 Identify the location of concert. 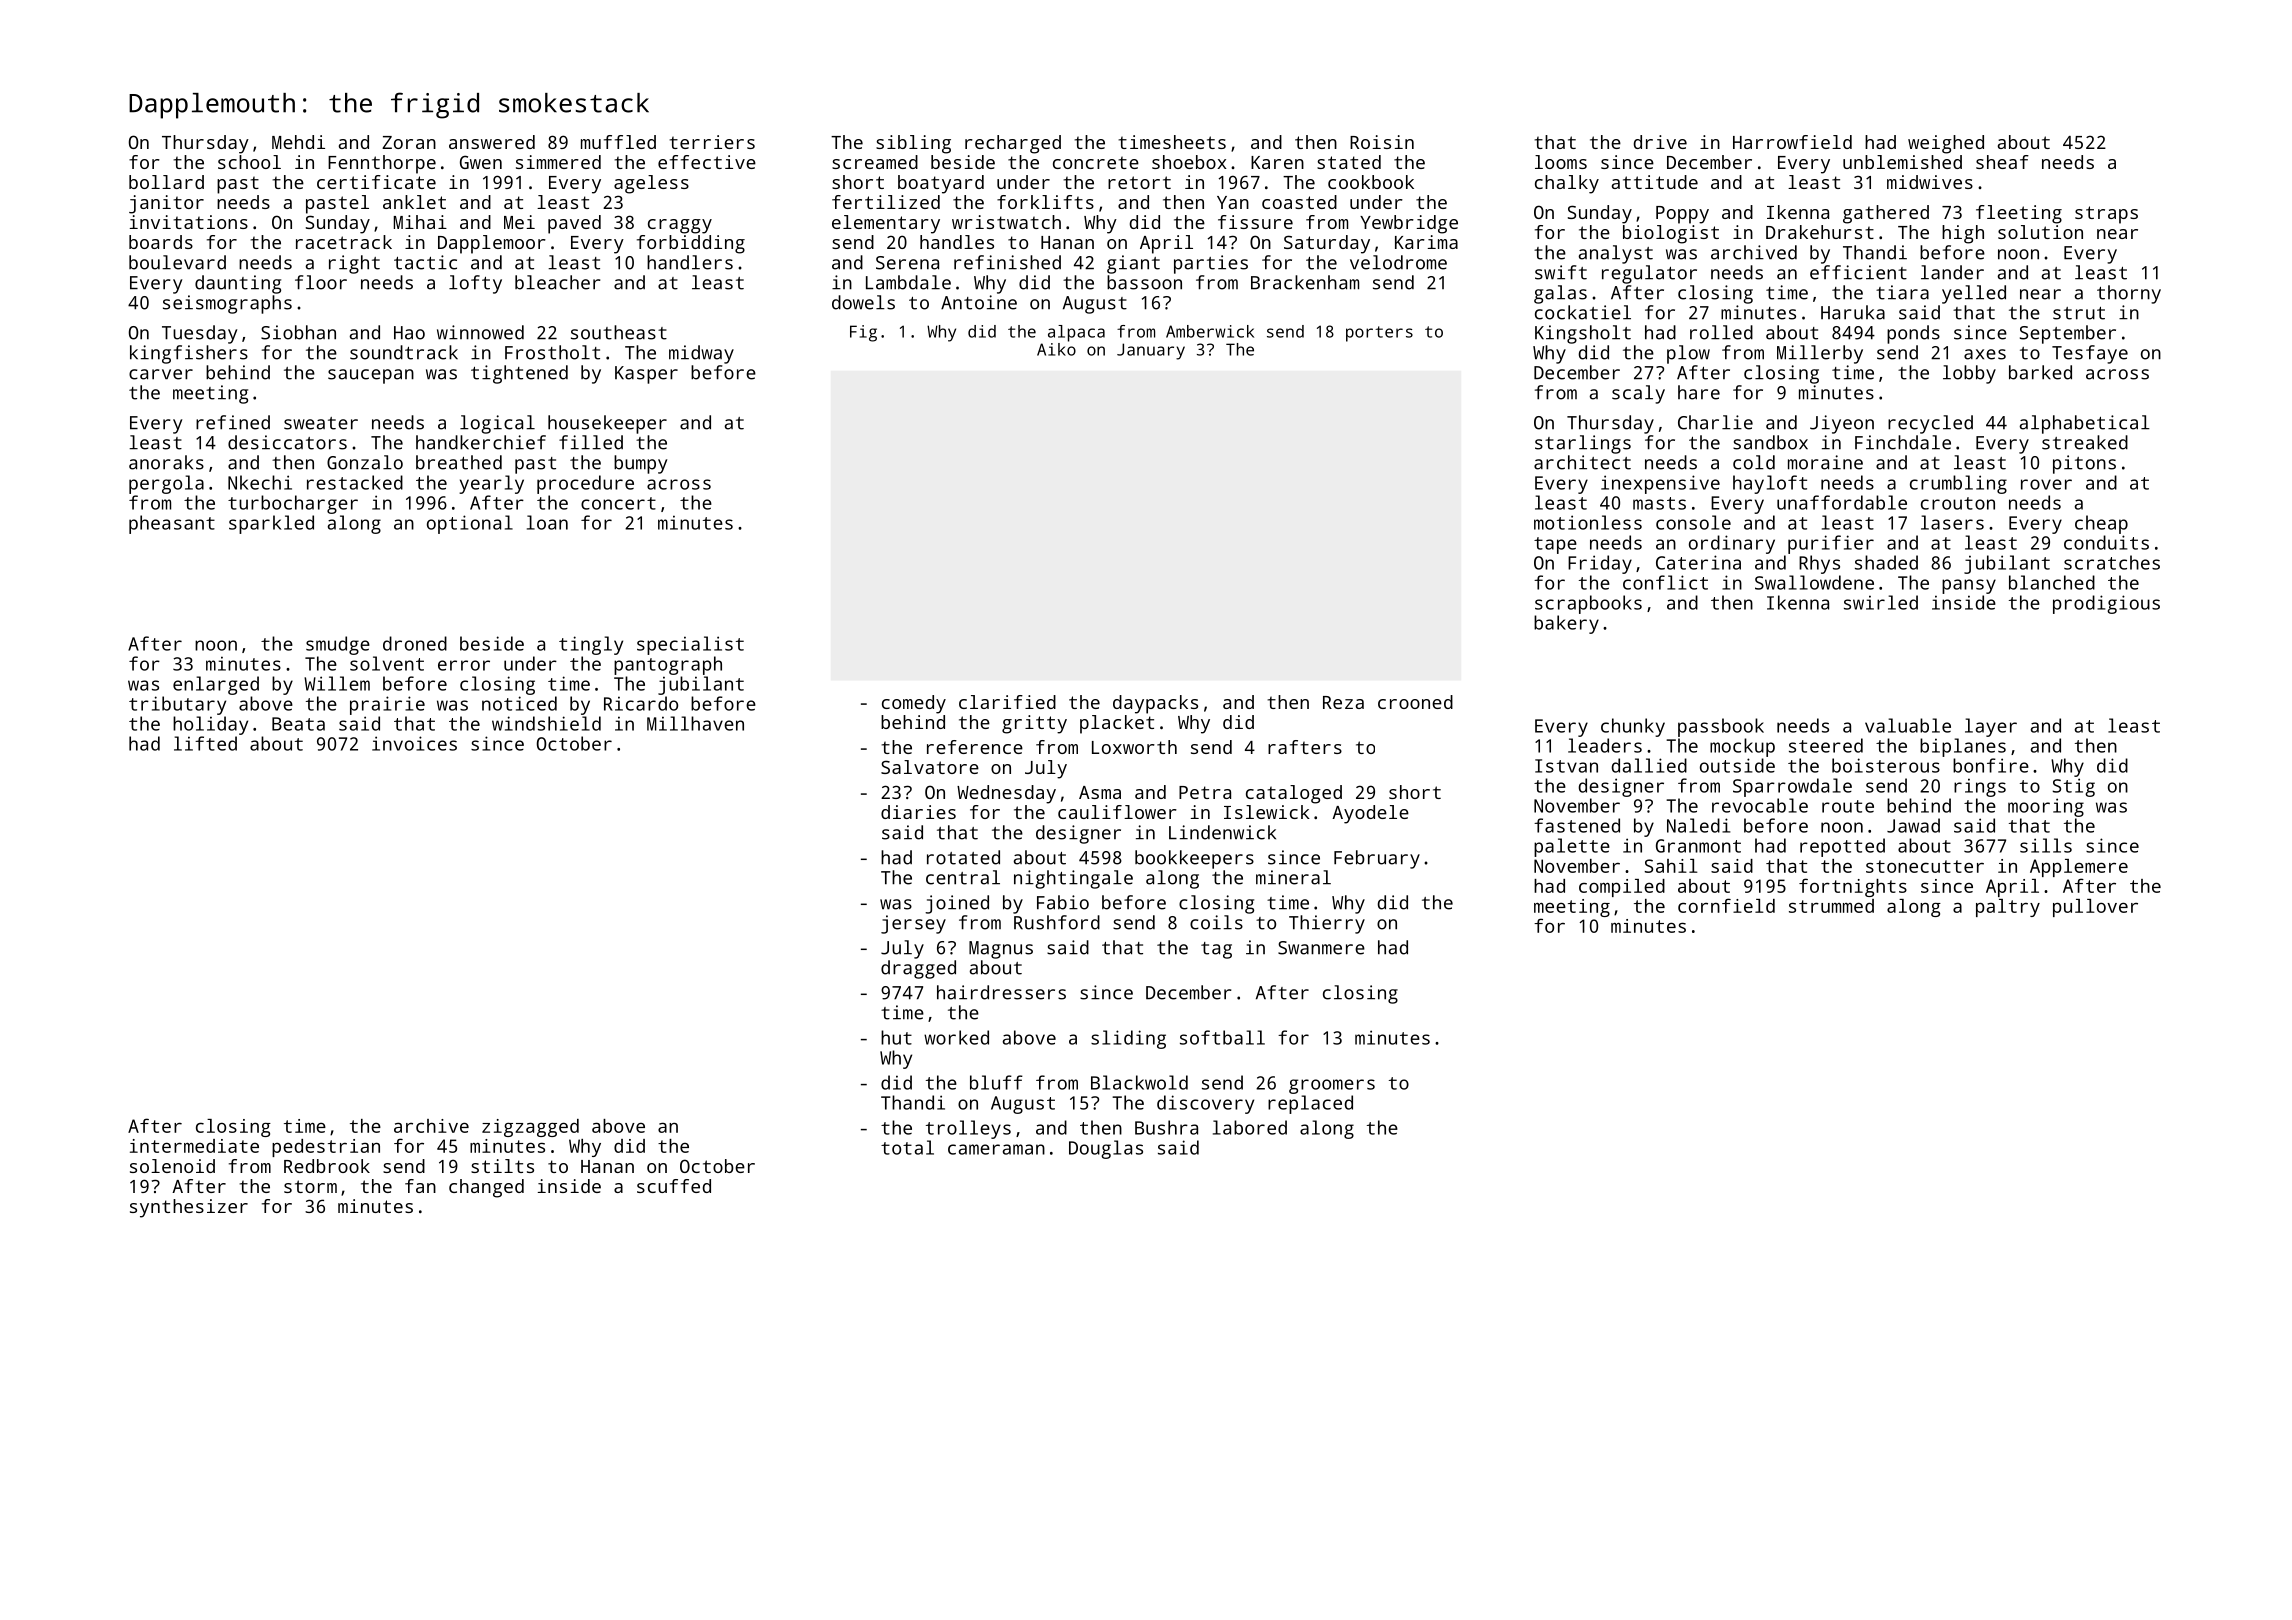
(618, 503).
